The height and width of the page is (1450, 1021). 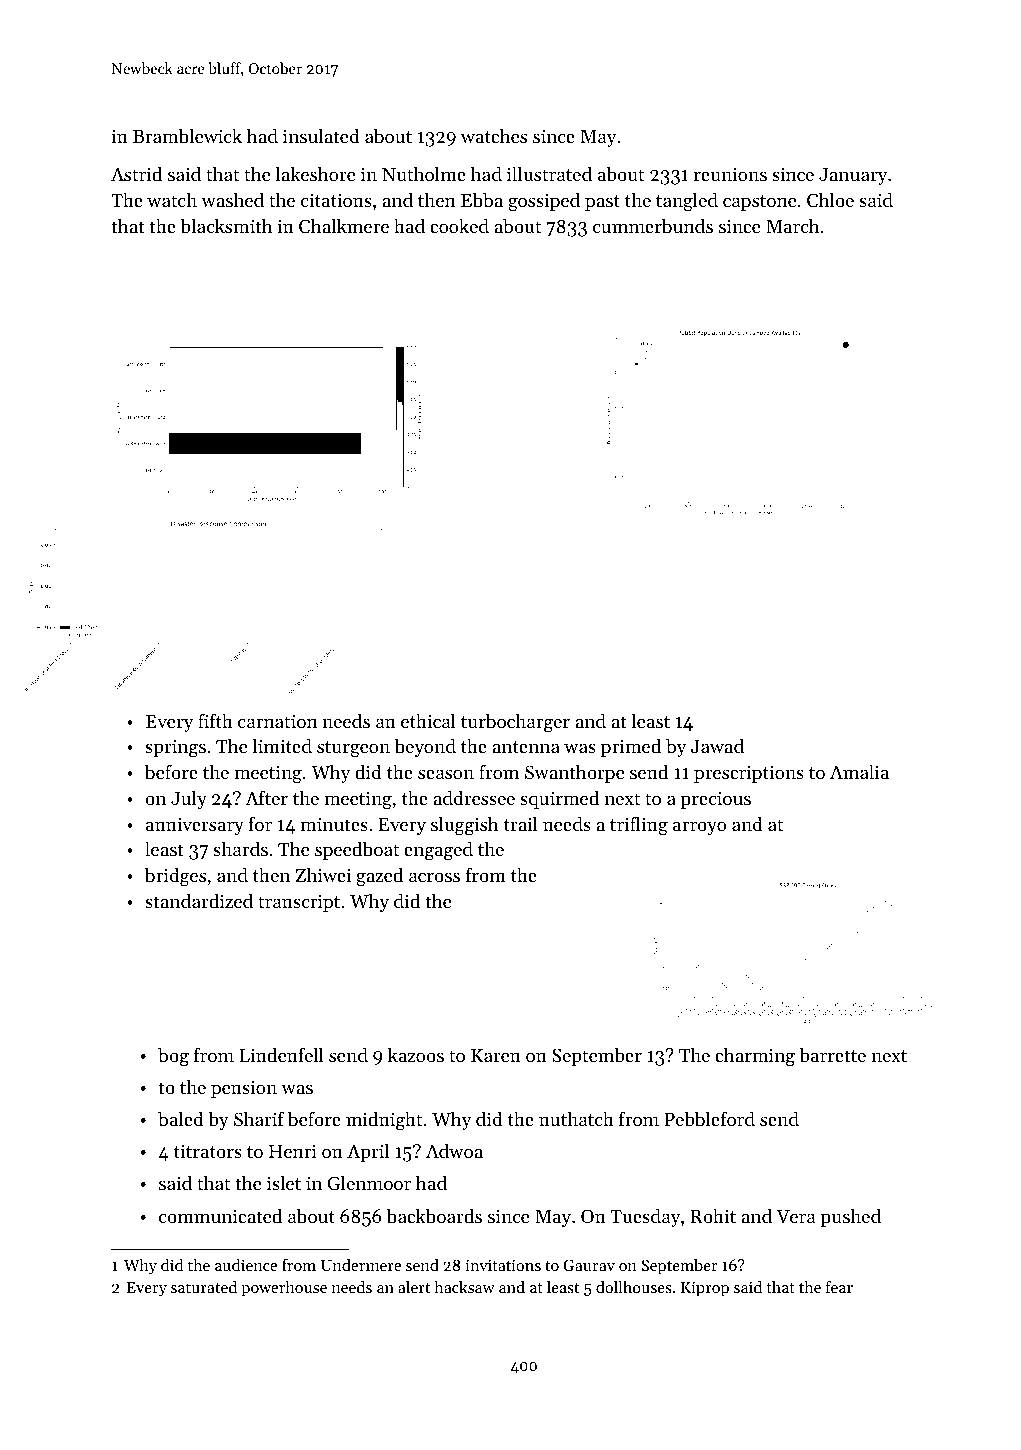 I want to click on carnation, so click(x=278, y=721).
